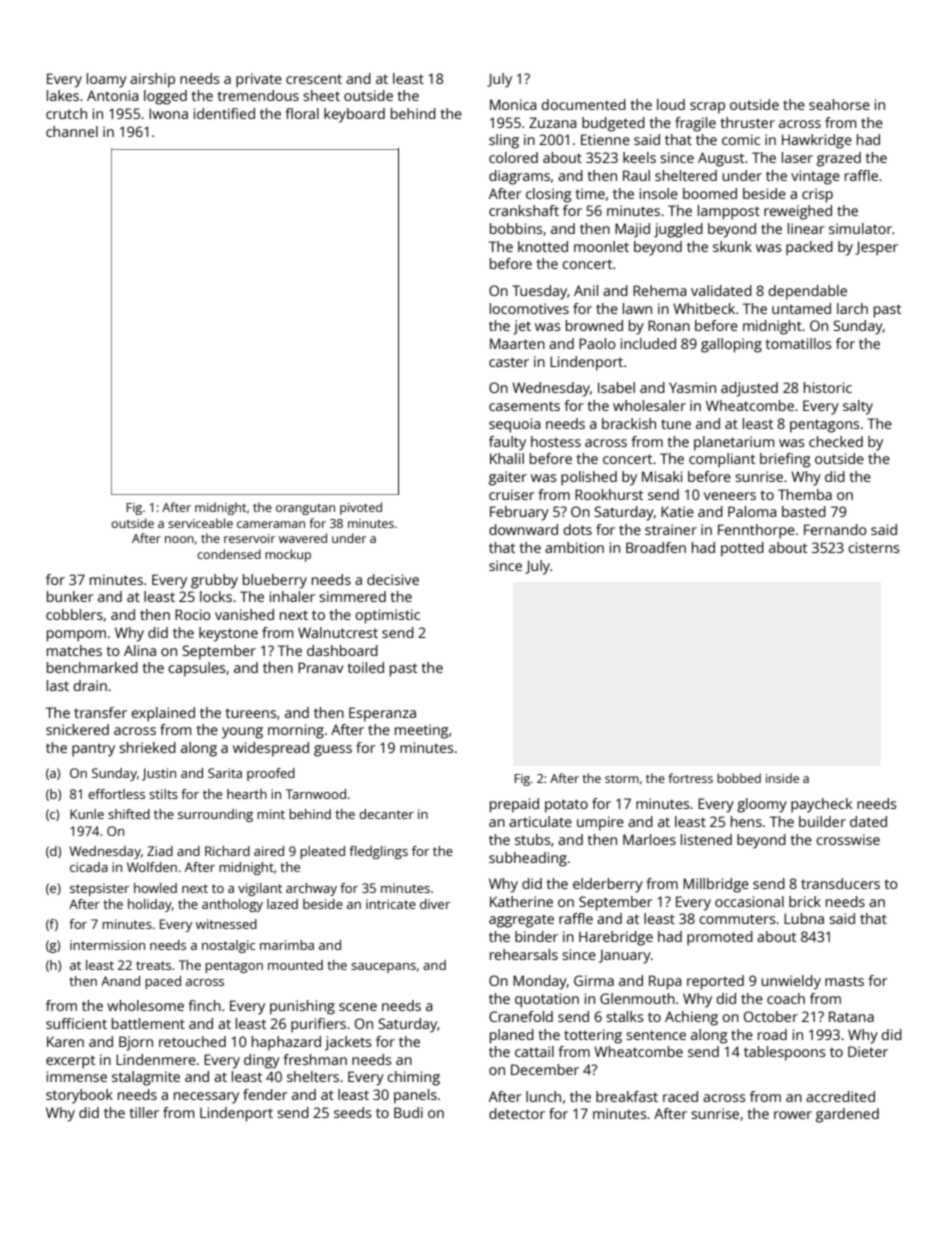  I want to click on lakes, so click(63, 95).
